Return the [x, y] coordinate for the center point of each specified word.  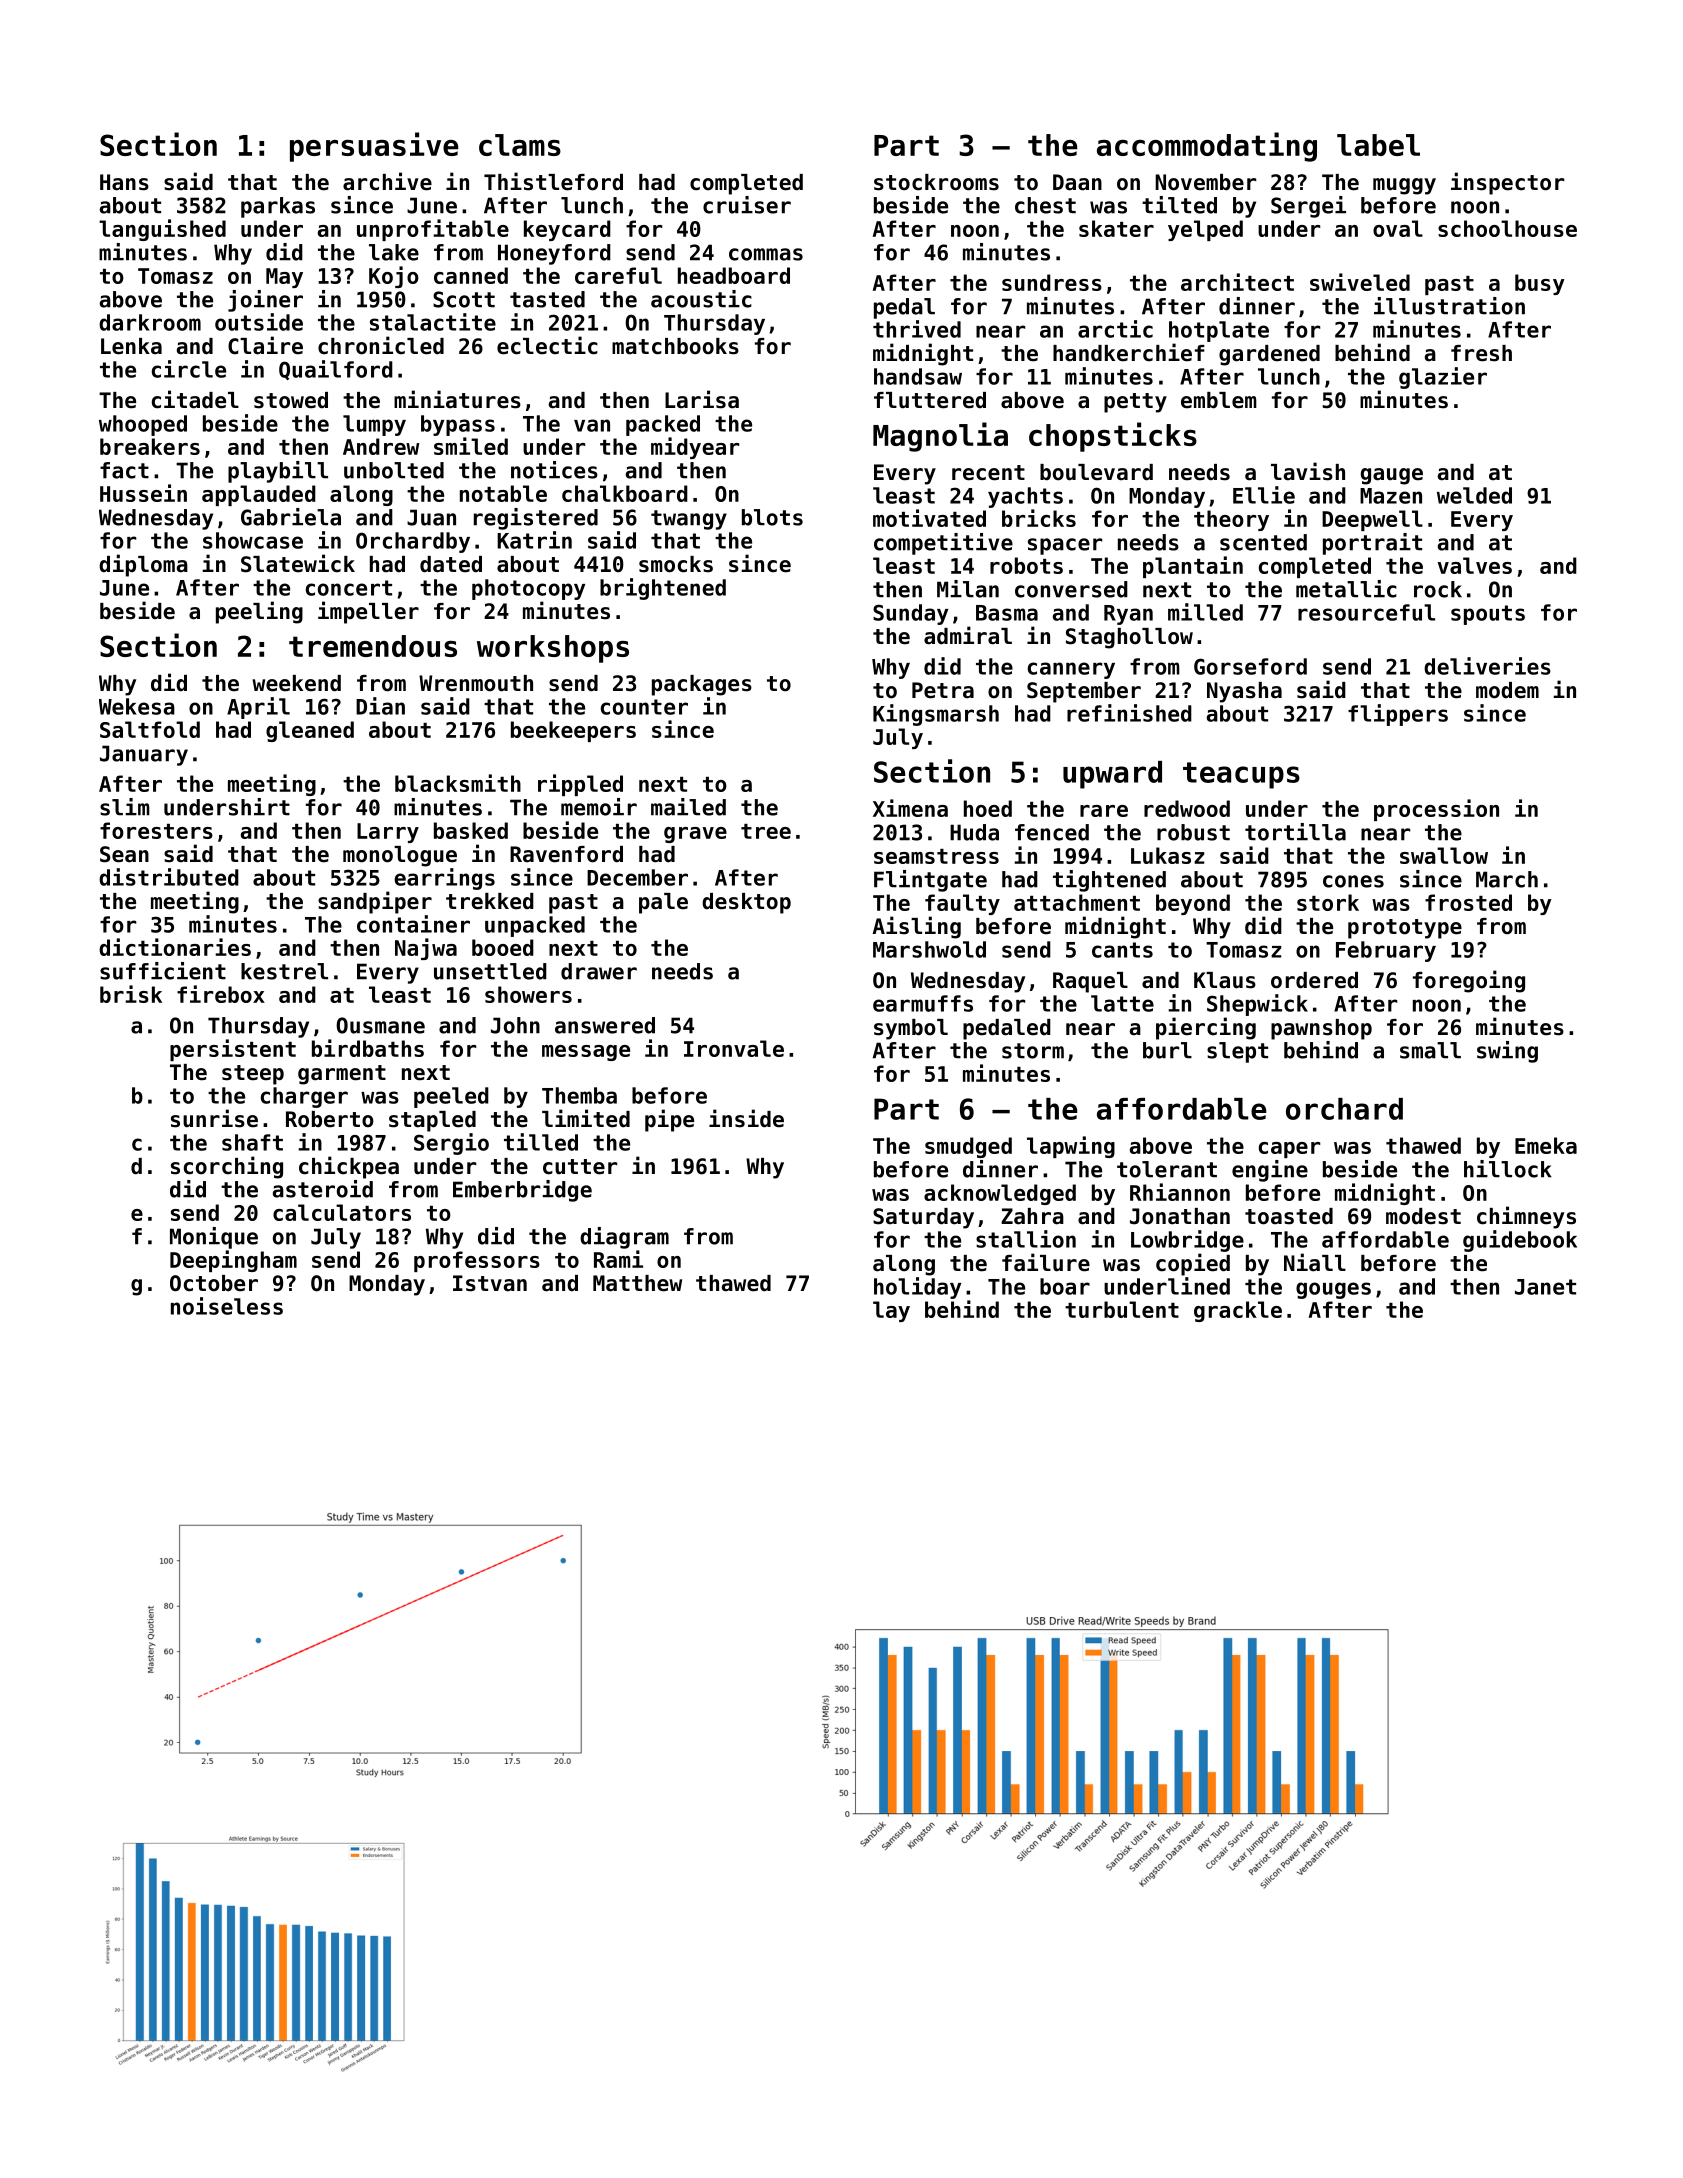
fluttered [930, 400]
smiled [471, 446]
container [413, 924]
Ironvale [734, 1048]
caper [1289, 1150]
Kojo [394, 277]
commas [766, 254]
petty [1135, 403]
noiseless [227, 1306]
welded [1474, 495]
